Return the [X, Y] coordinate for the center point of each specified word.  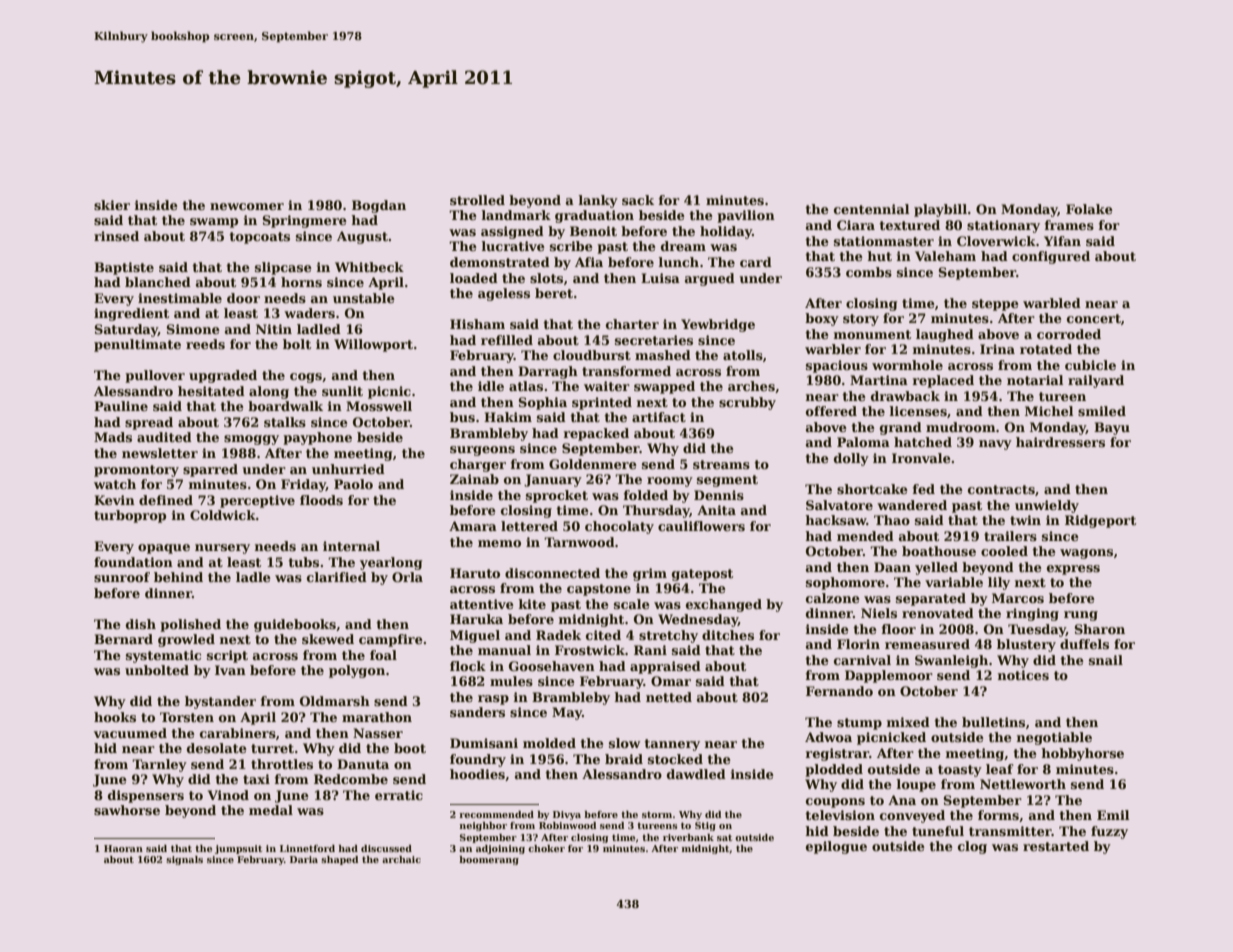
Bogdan [379, 206]
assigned [512, 232]
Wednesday [698, 620]
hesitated [211, 391]
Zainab [474, 479]
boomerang [489, 860]
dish [141, 624]
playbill [940, 210]
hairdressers [1060, 442]
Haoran [123, 848]
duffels [1084, 644]
